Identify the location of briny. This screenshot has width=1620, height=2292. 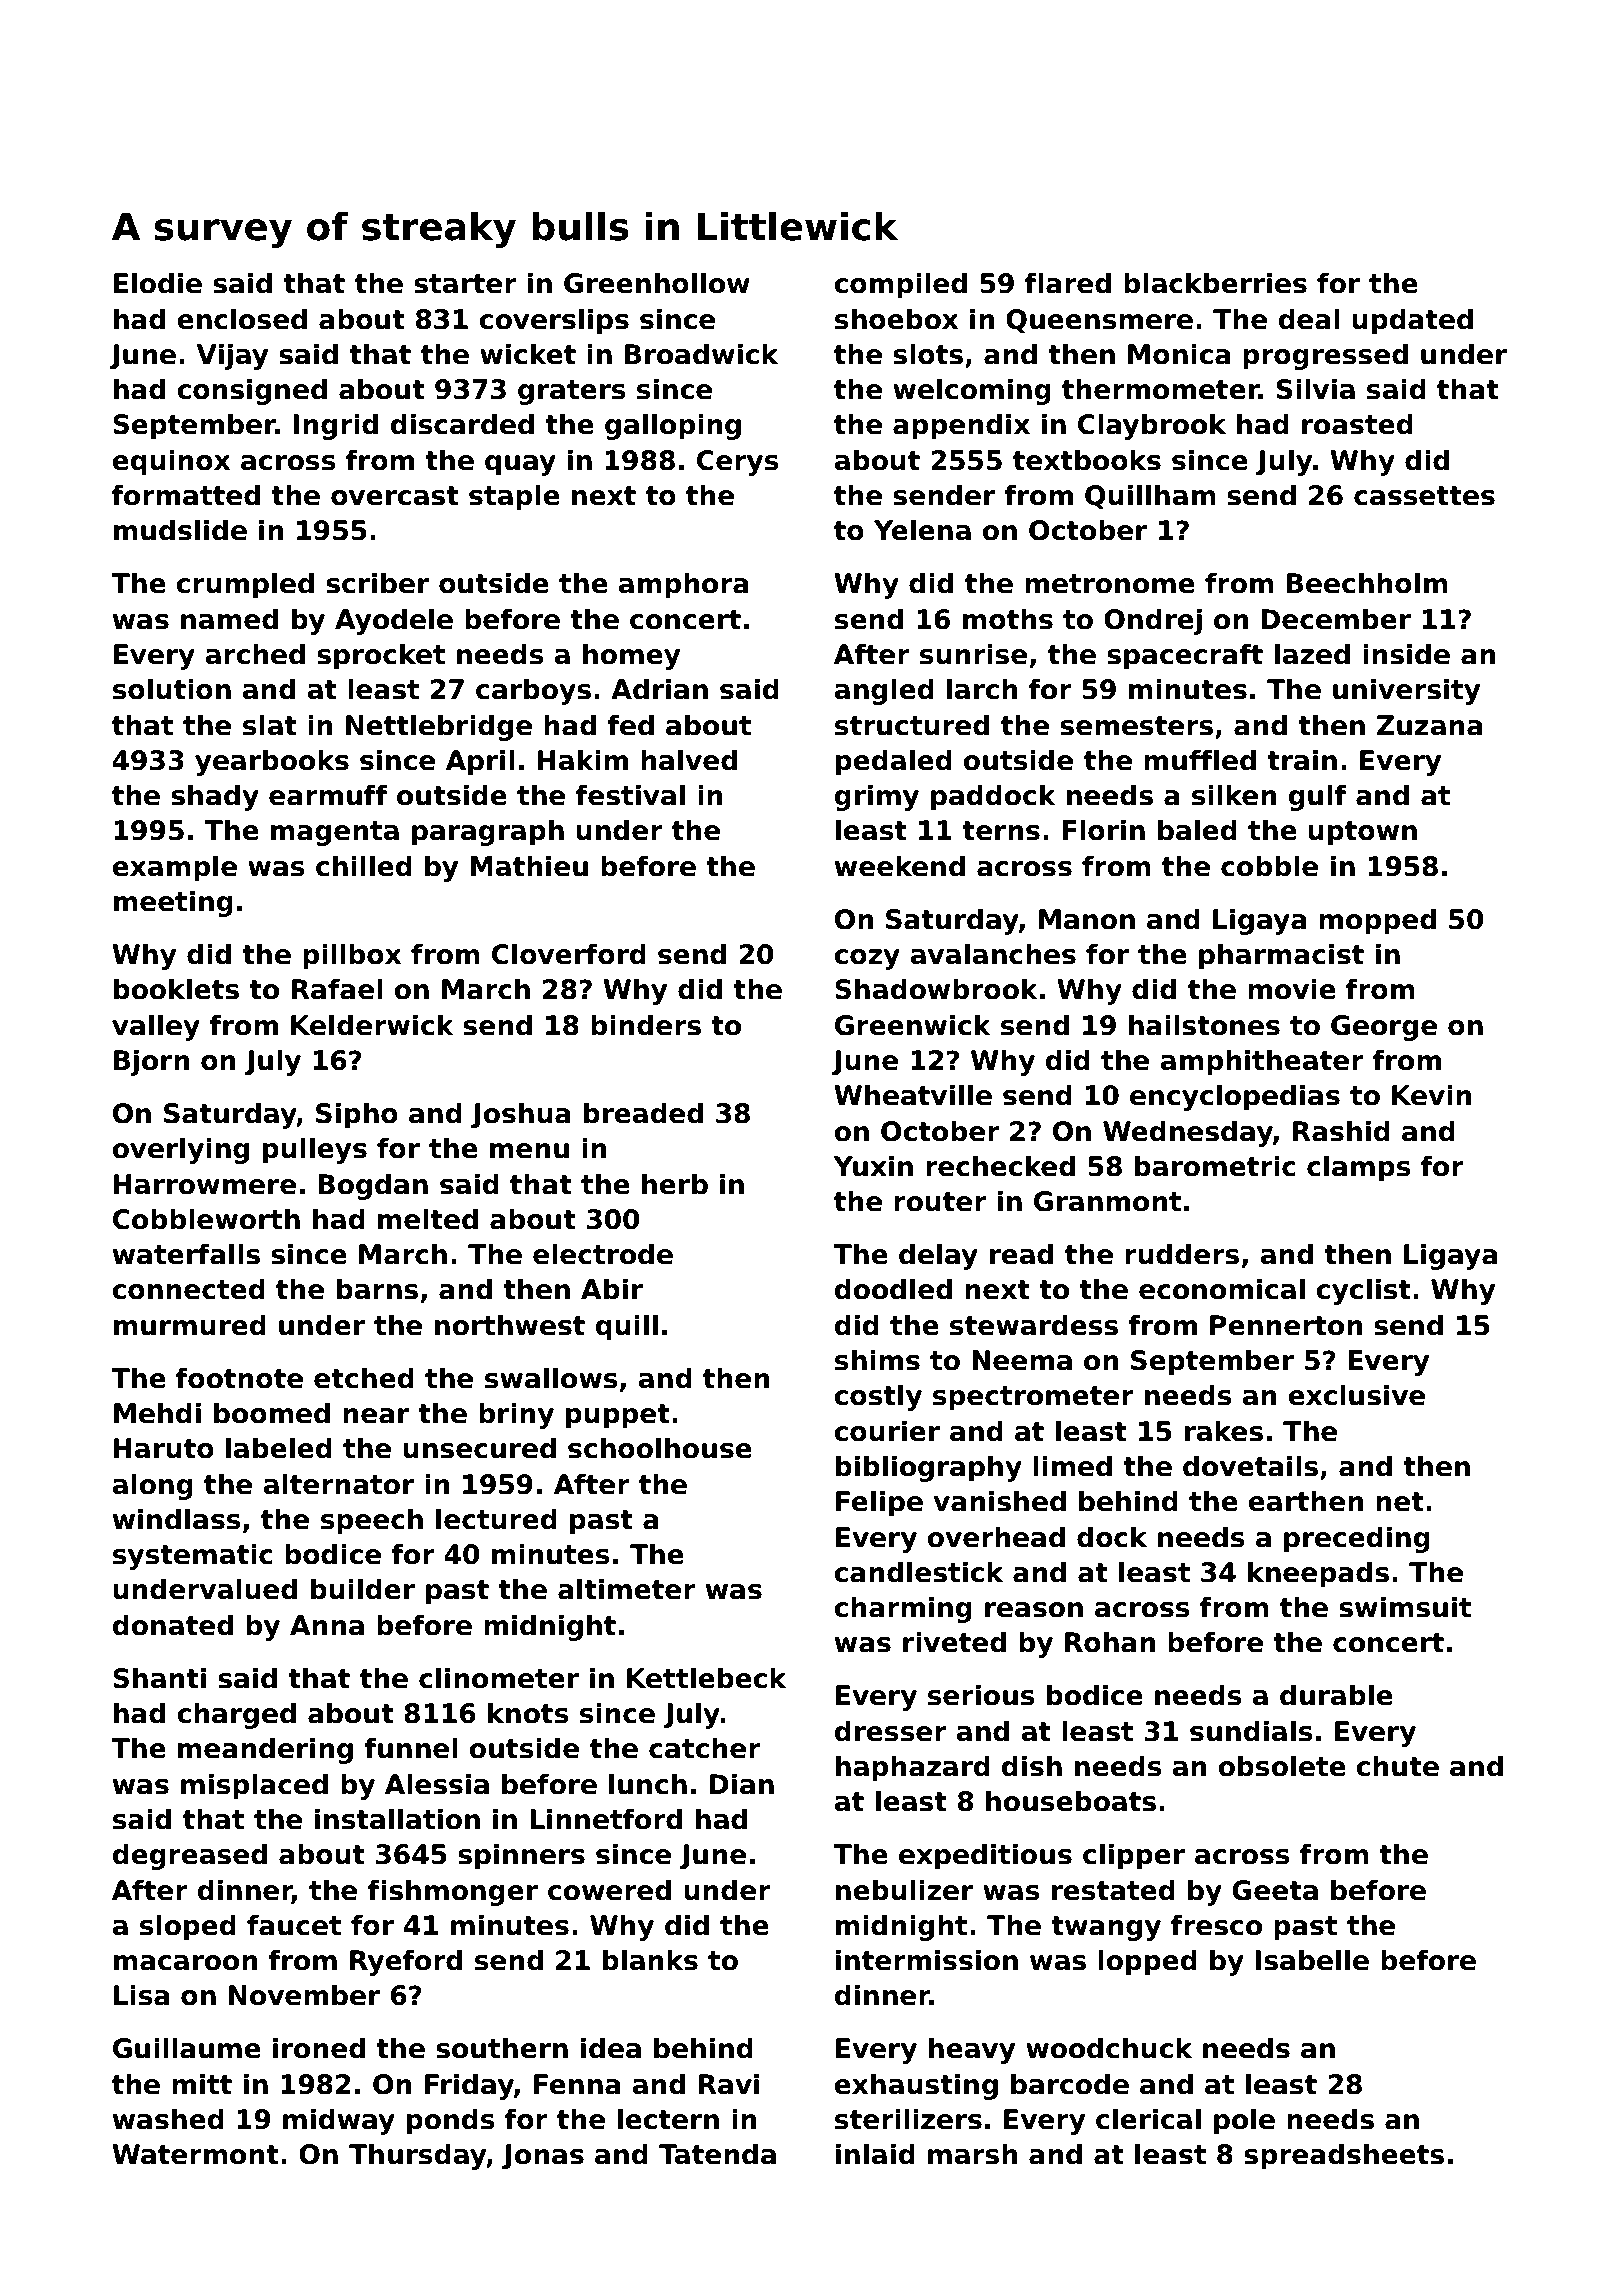
(516, 1415).
